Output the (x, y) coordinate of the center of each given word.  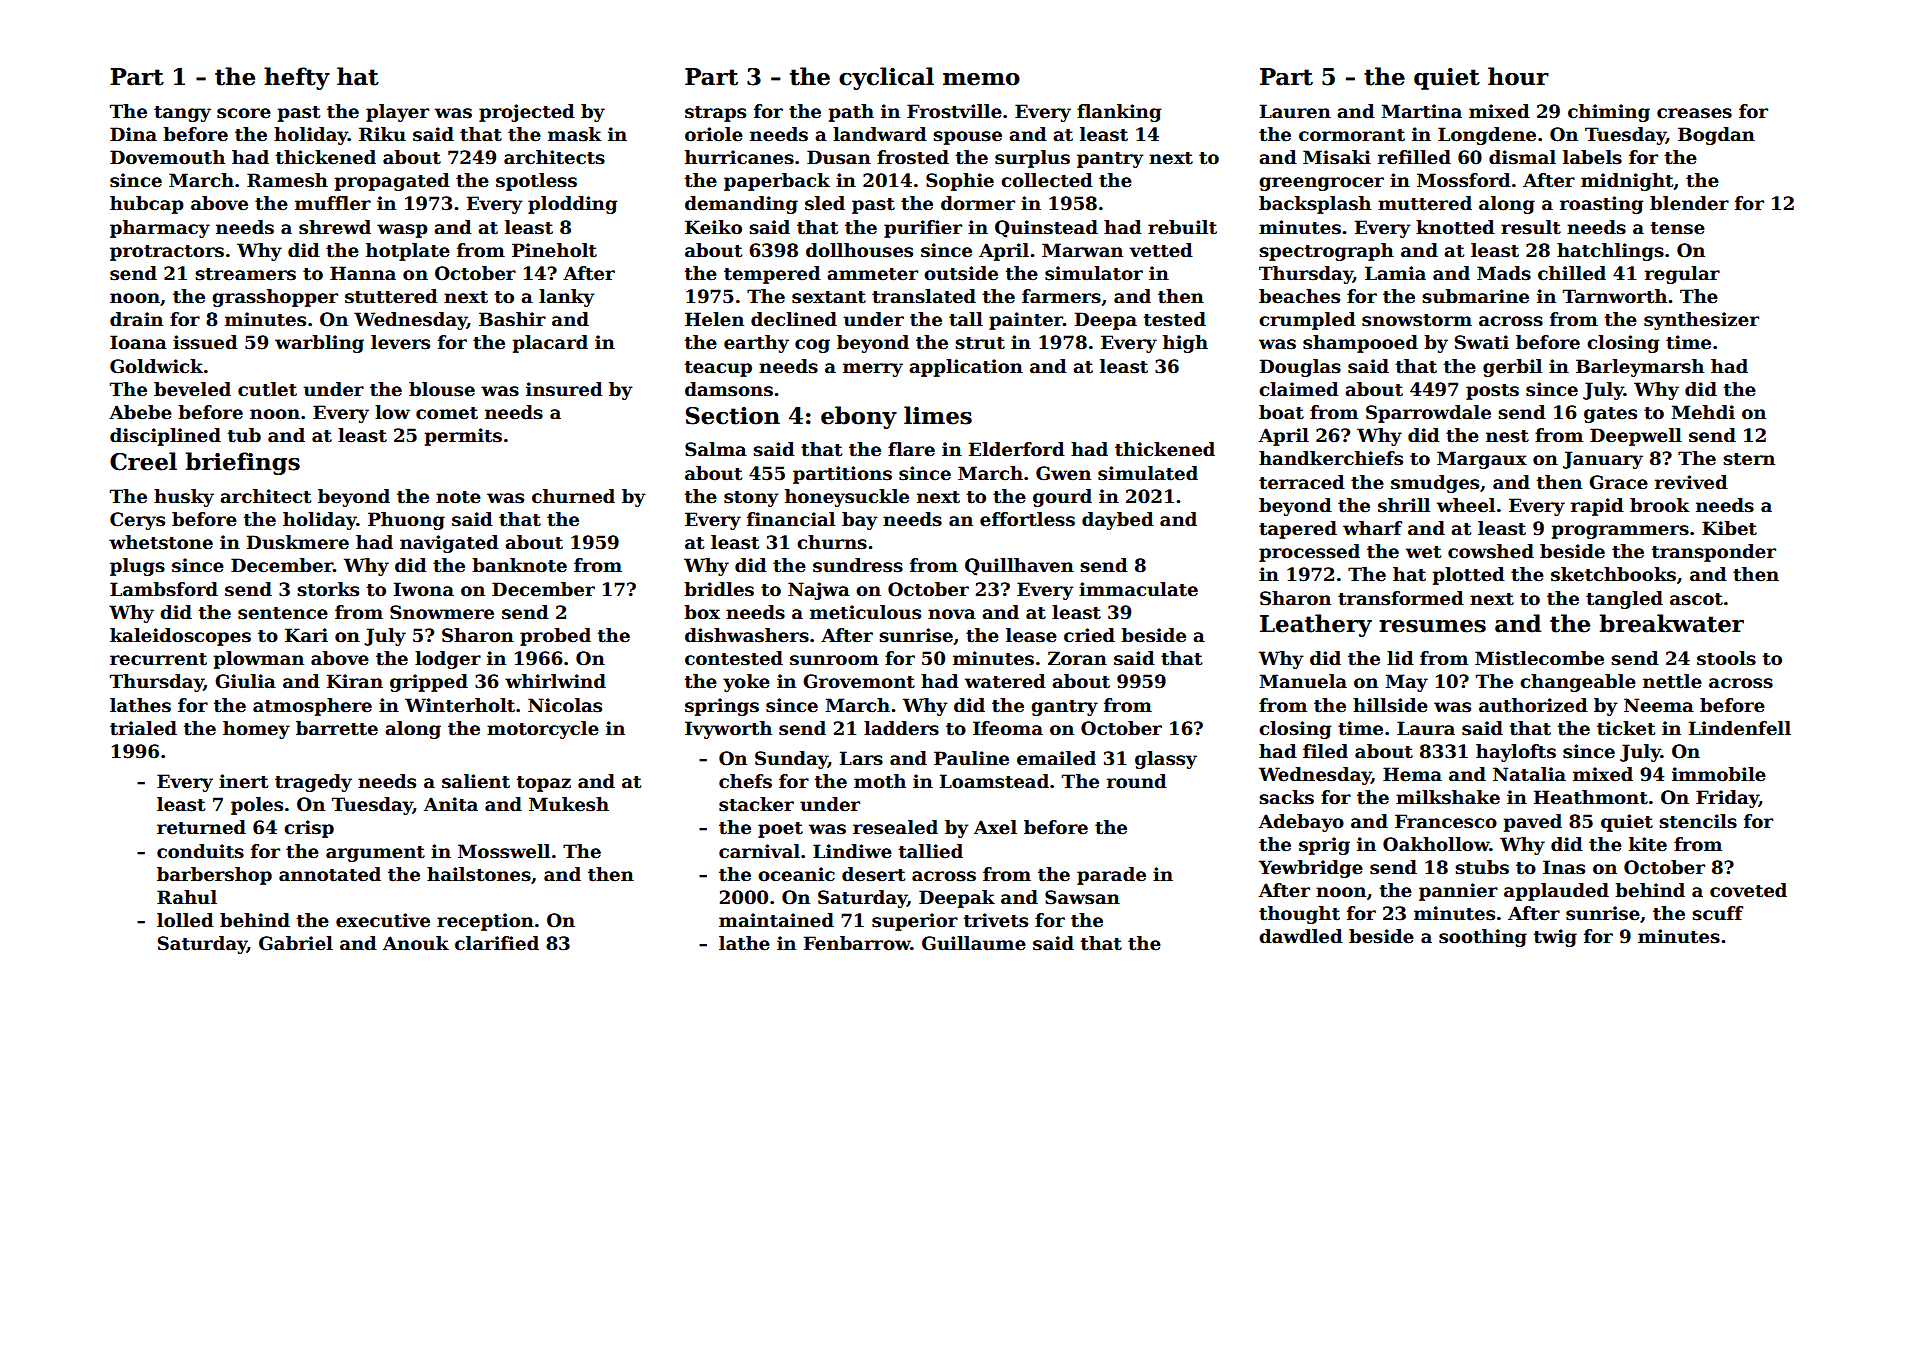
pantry (1110, 160)
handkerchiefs (1331, 458)
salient (476, 781)
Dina (133, 134)
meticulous (865, 612)
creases (1694, 113)
